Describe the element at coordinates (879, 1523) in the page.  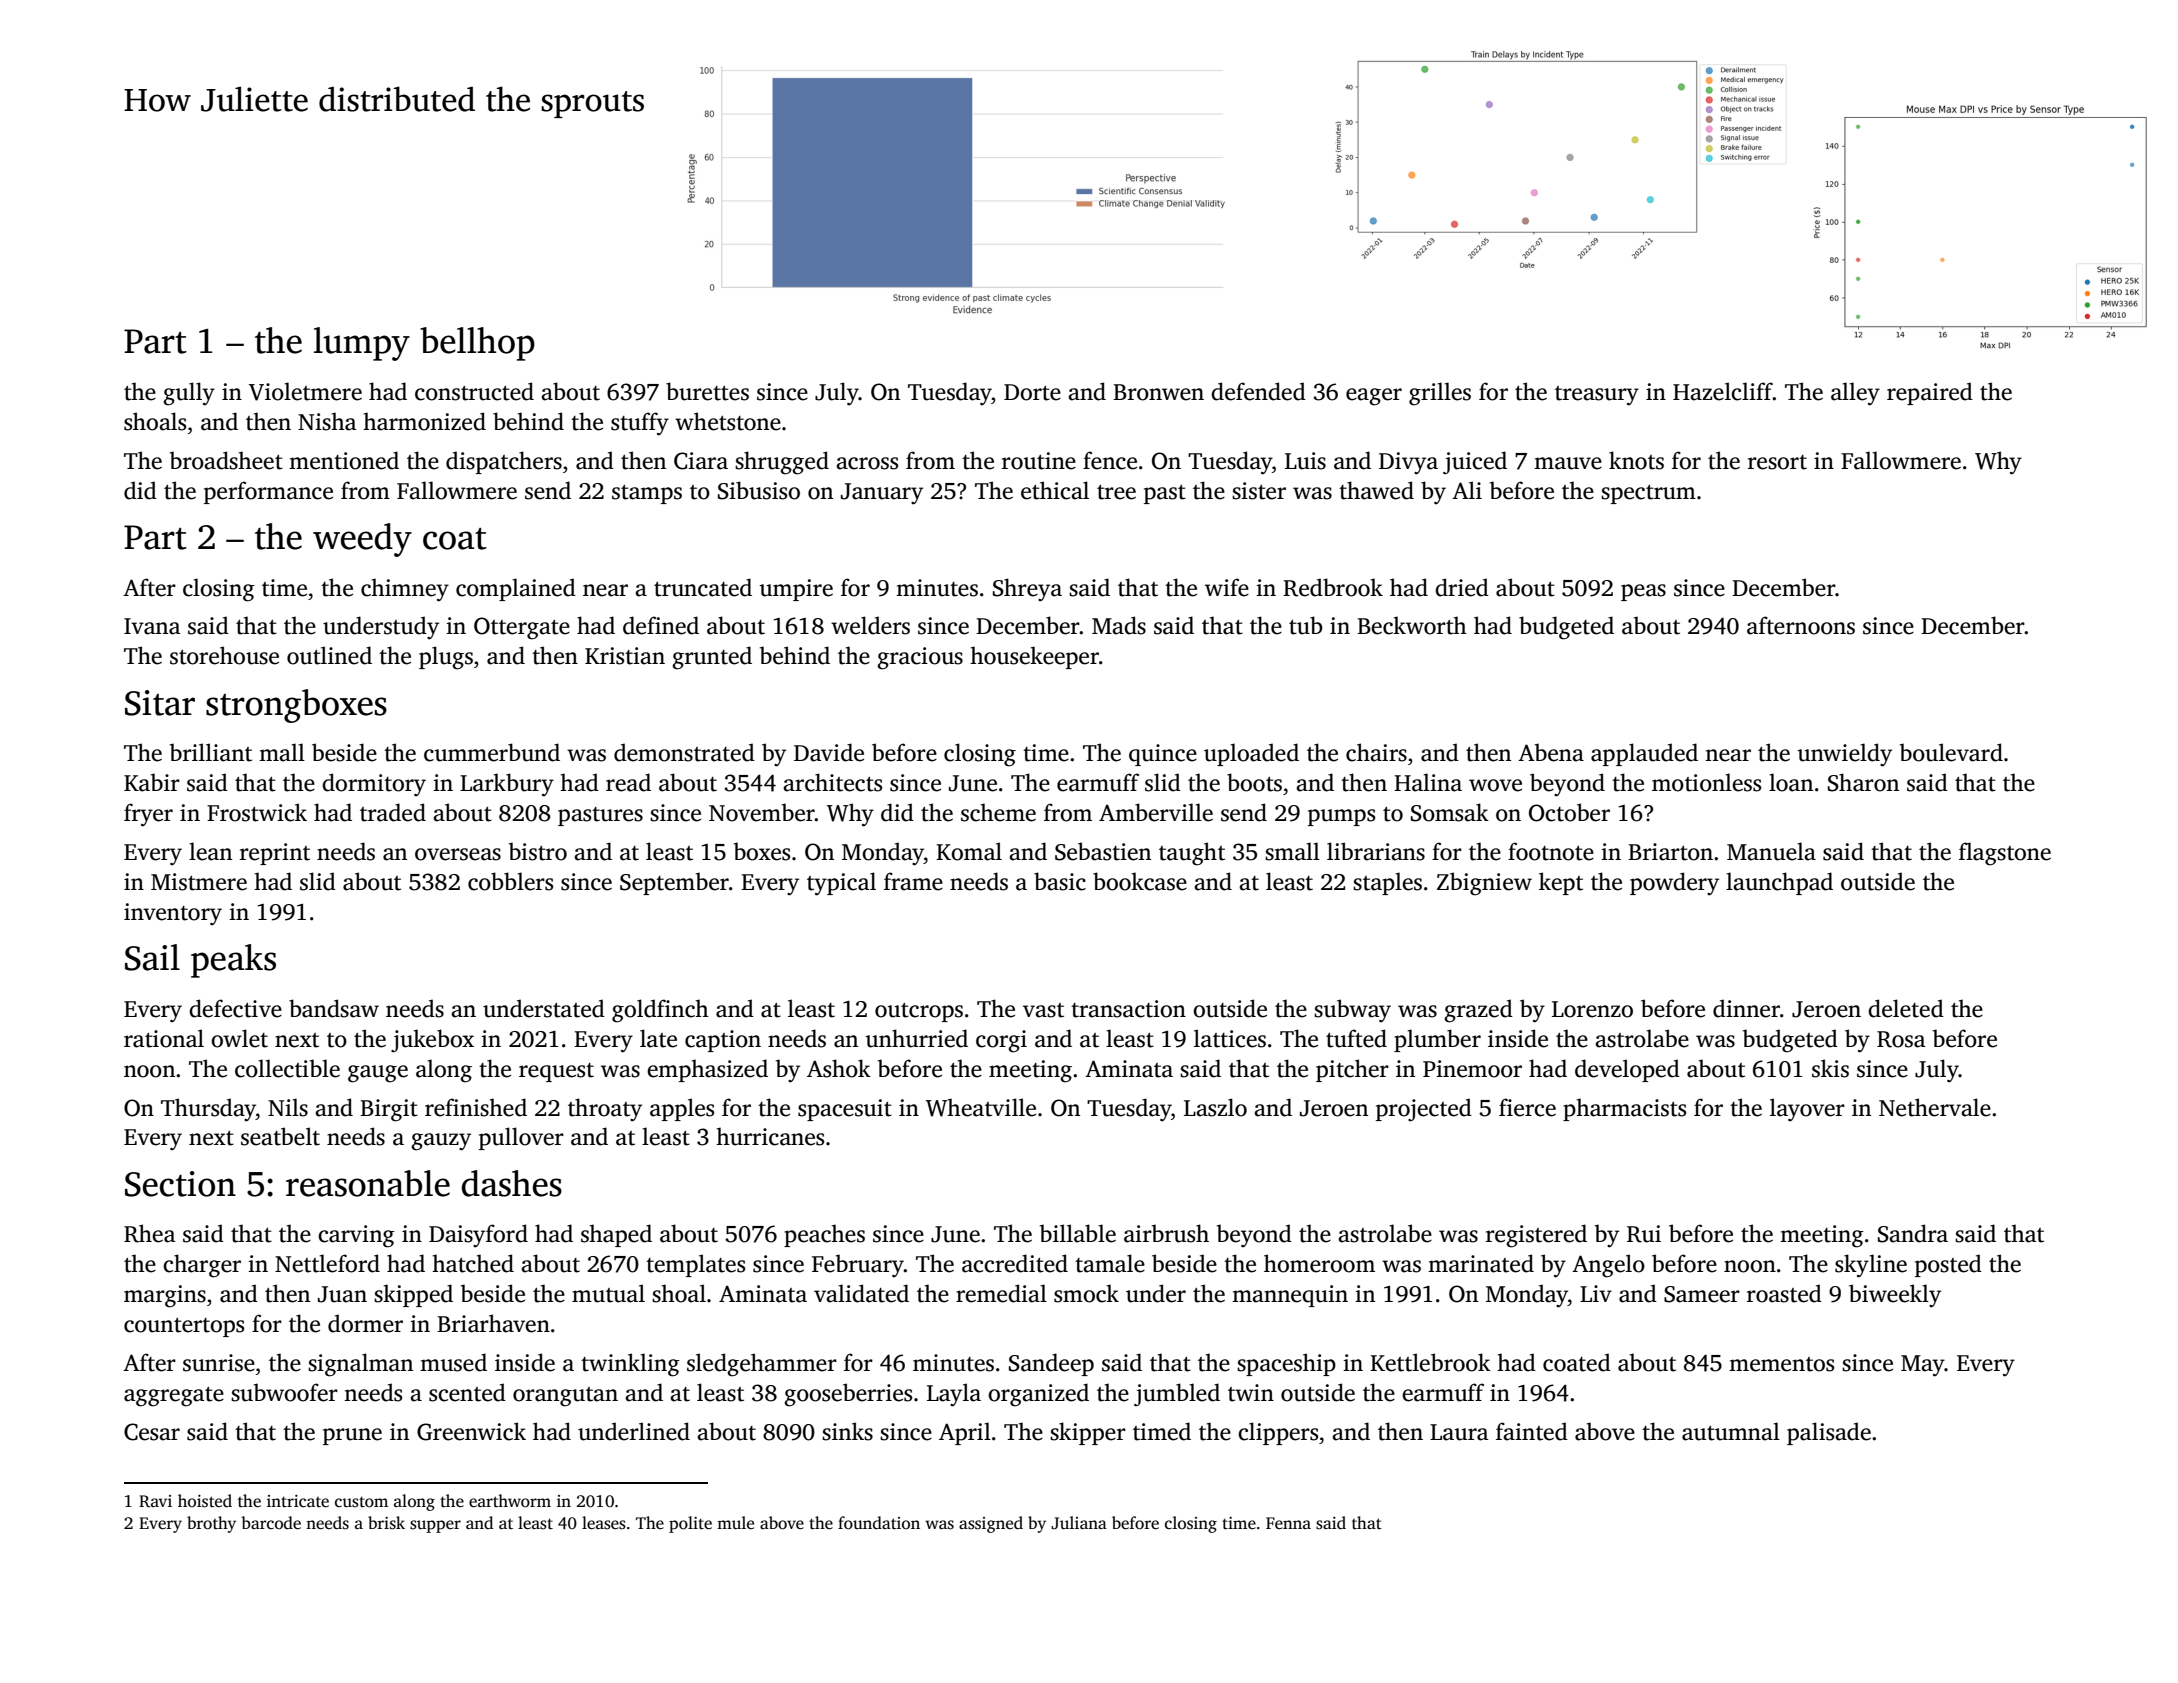
I see `foundation` at that location.
